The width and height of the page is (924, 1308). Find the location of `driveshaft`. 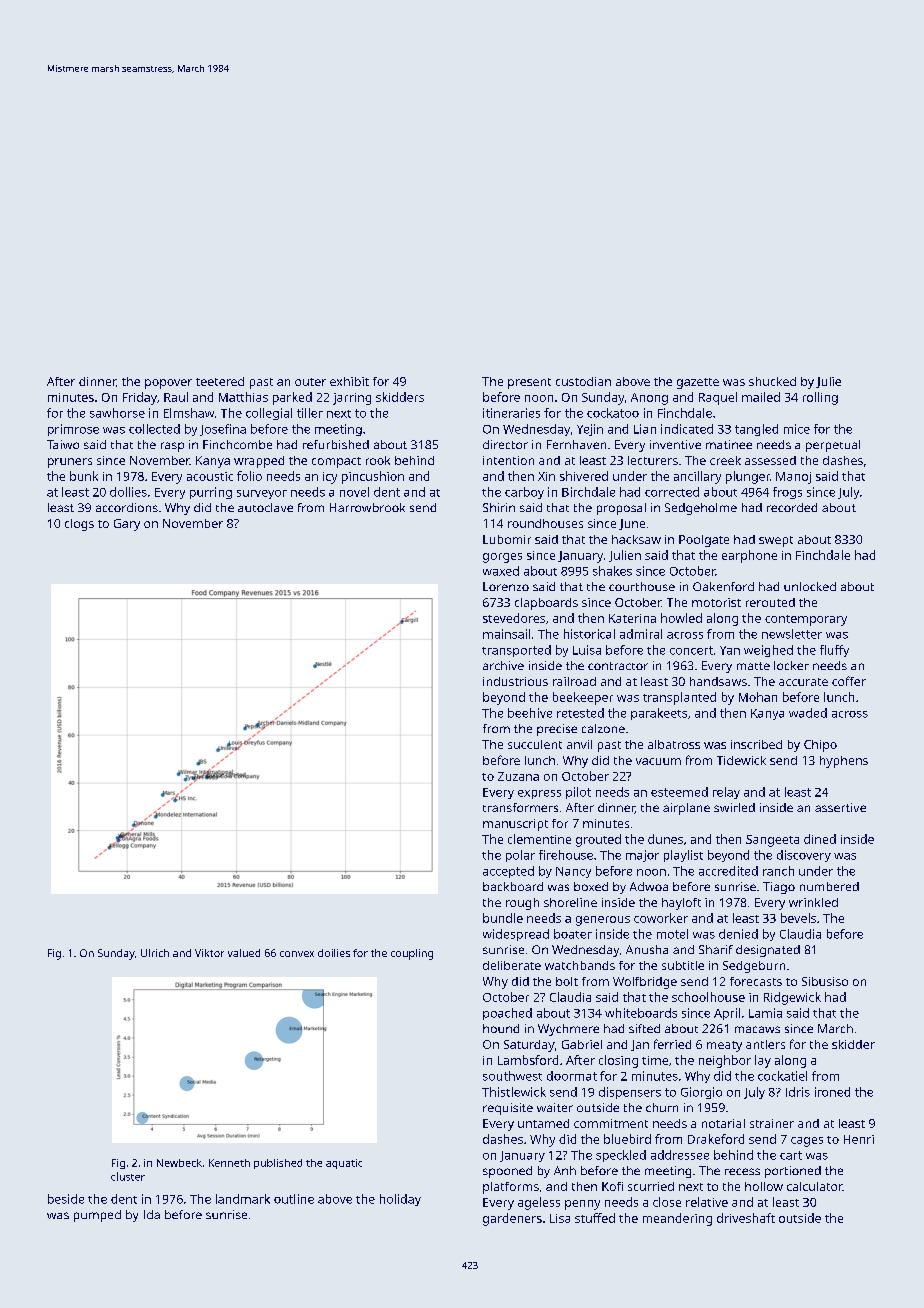

driveshaft is located at coordinates (746, 1218).
